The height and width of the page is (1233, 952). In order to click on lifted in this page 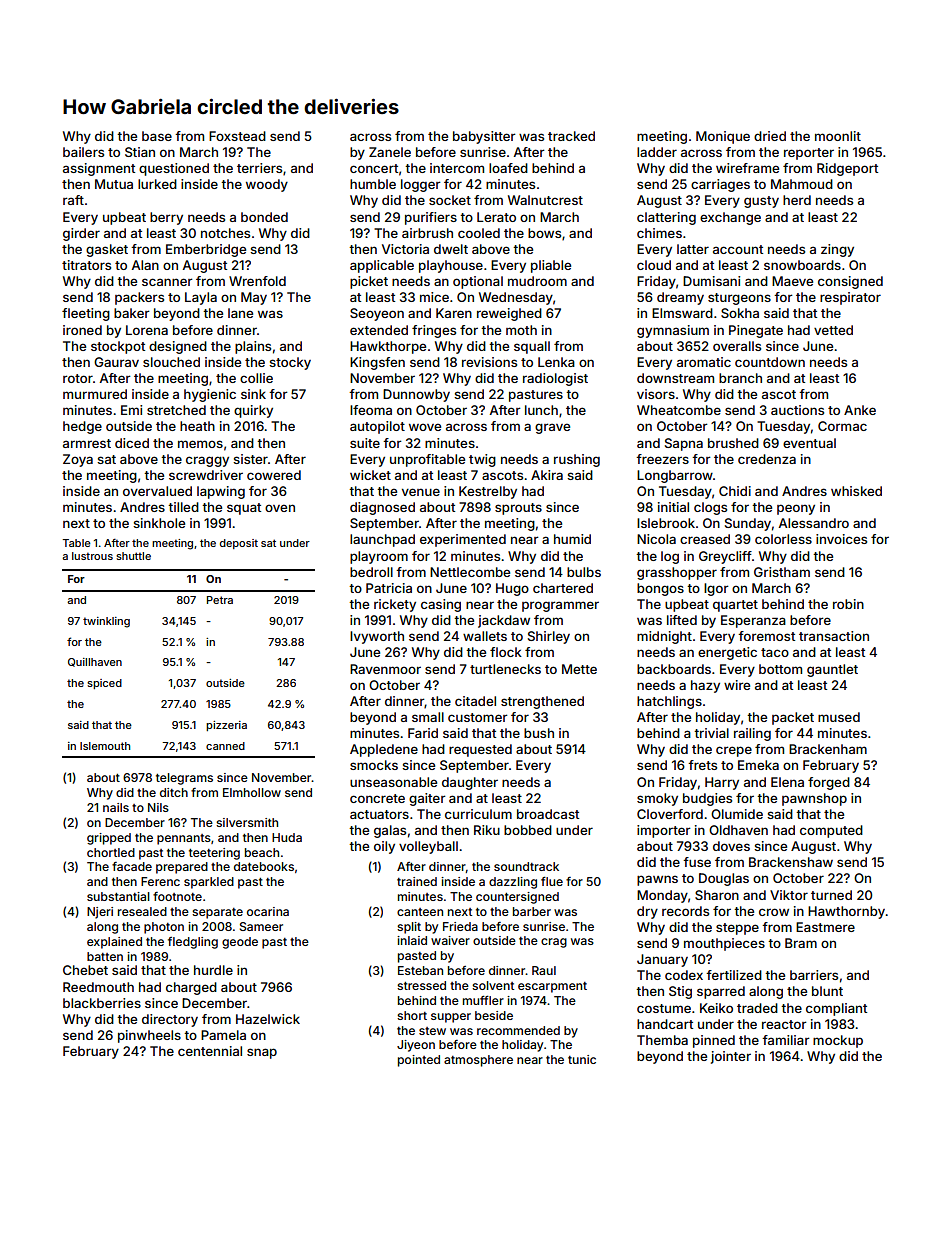, I will do `click(682, 620)`.
